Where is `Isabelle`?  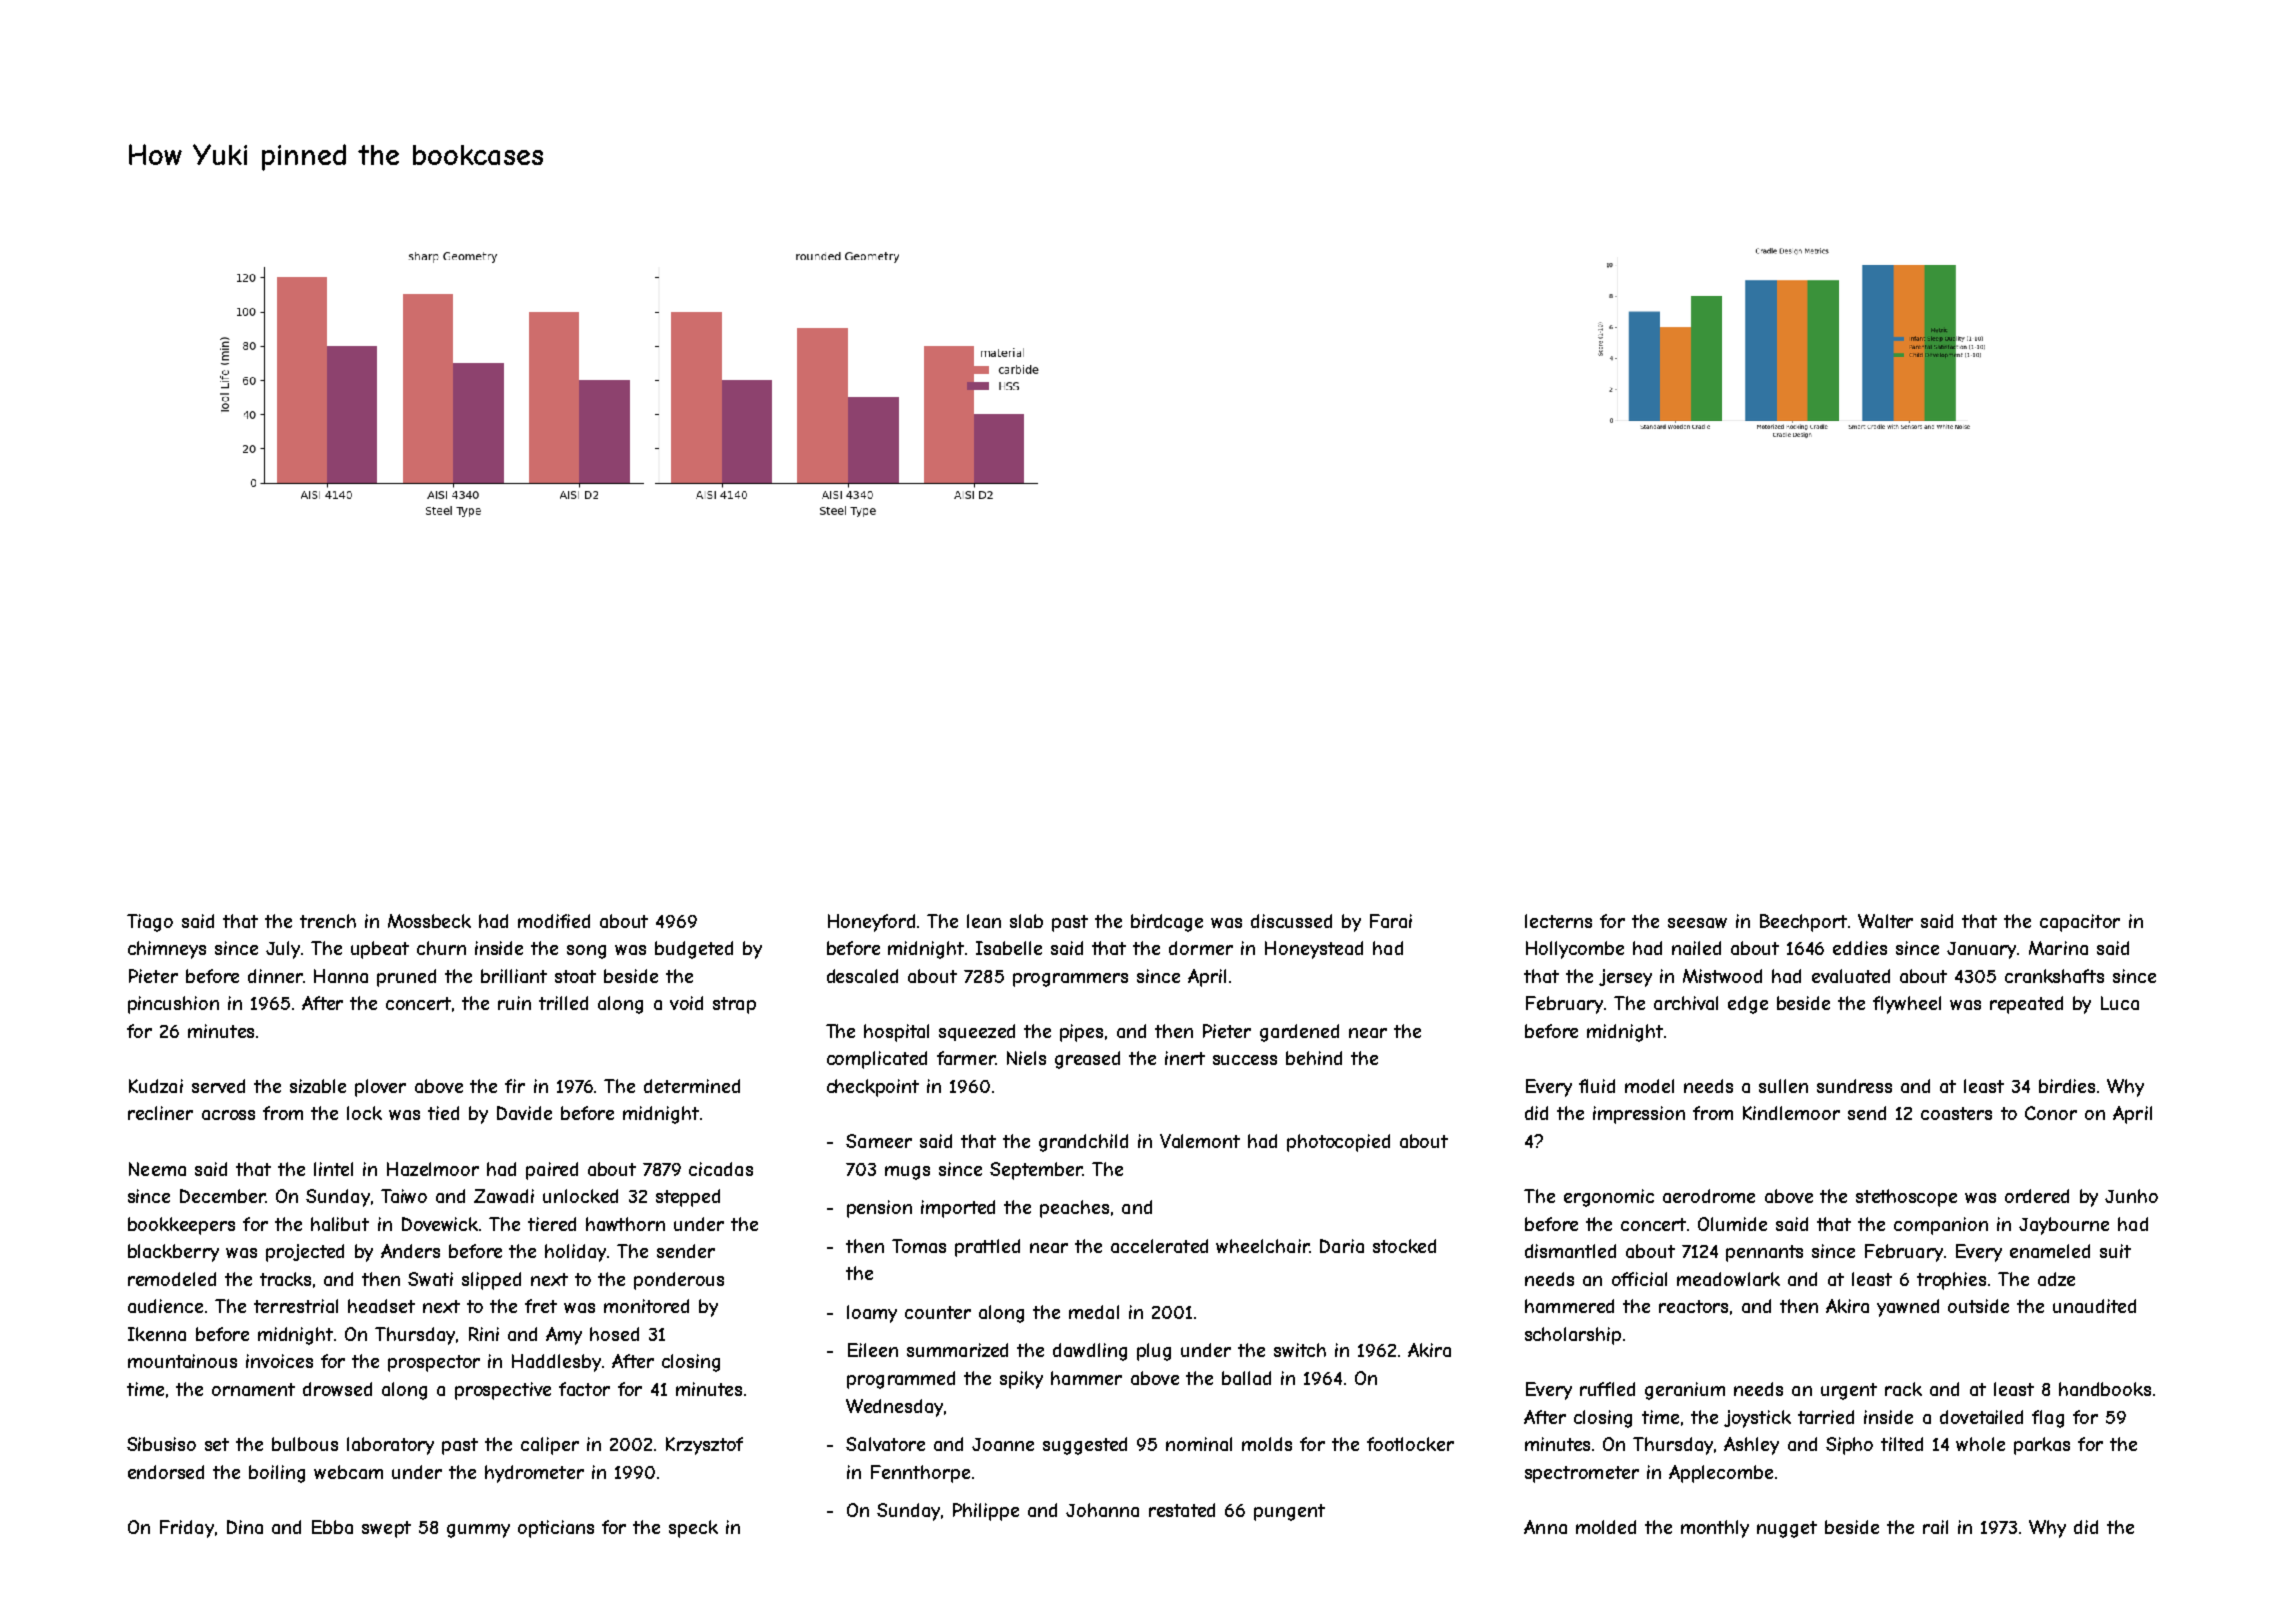
Isabelle is located at coordinates (1009, 948).
